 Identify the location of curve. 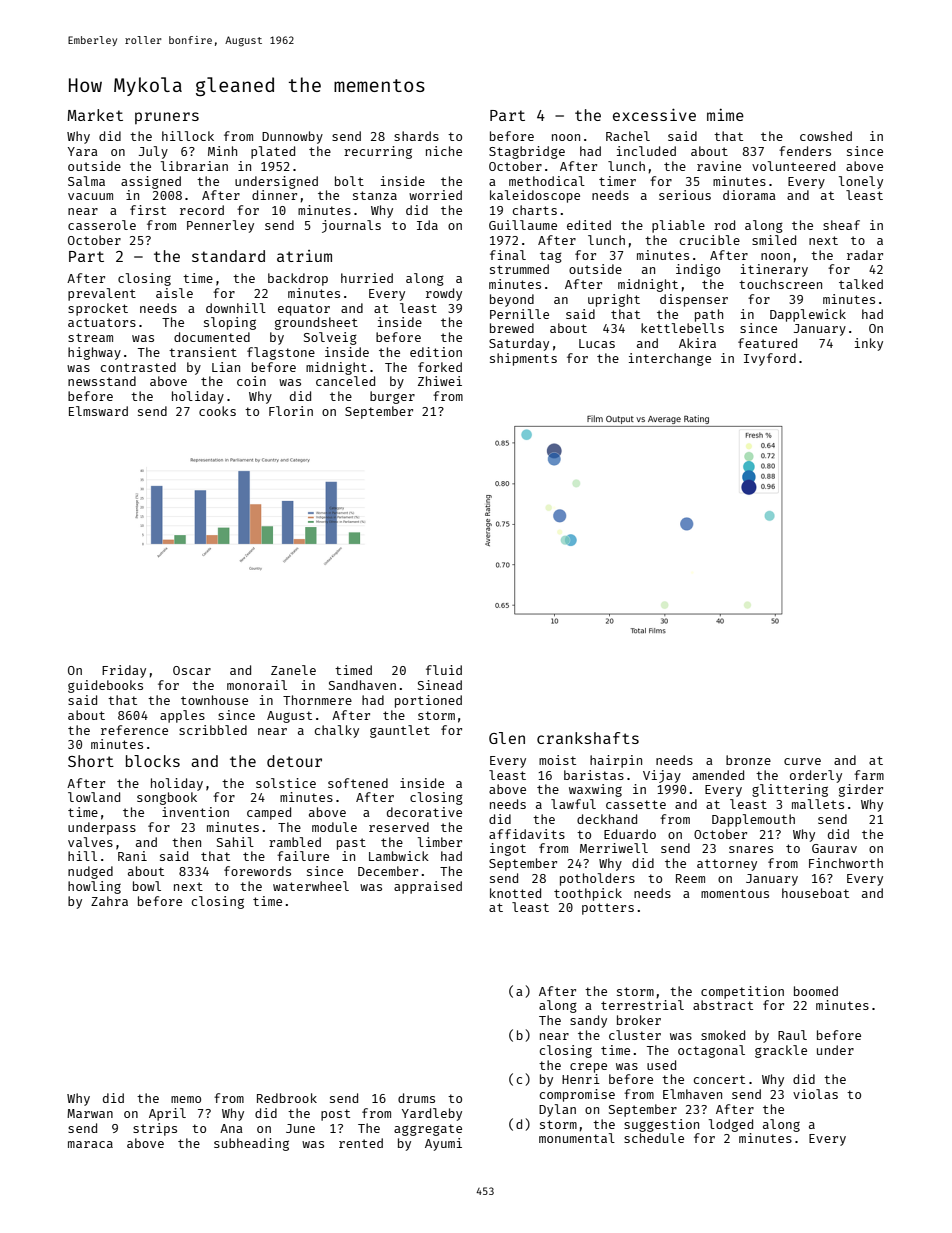
(802, 761).
